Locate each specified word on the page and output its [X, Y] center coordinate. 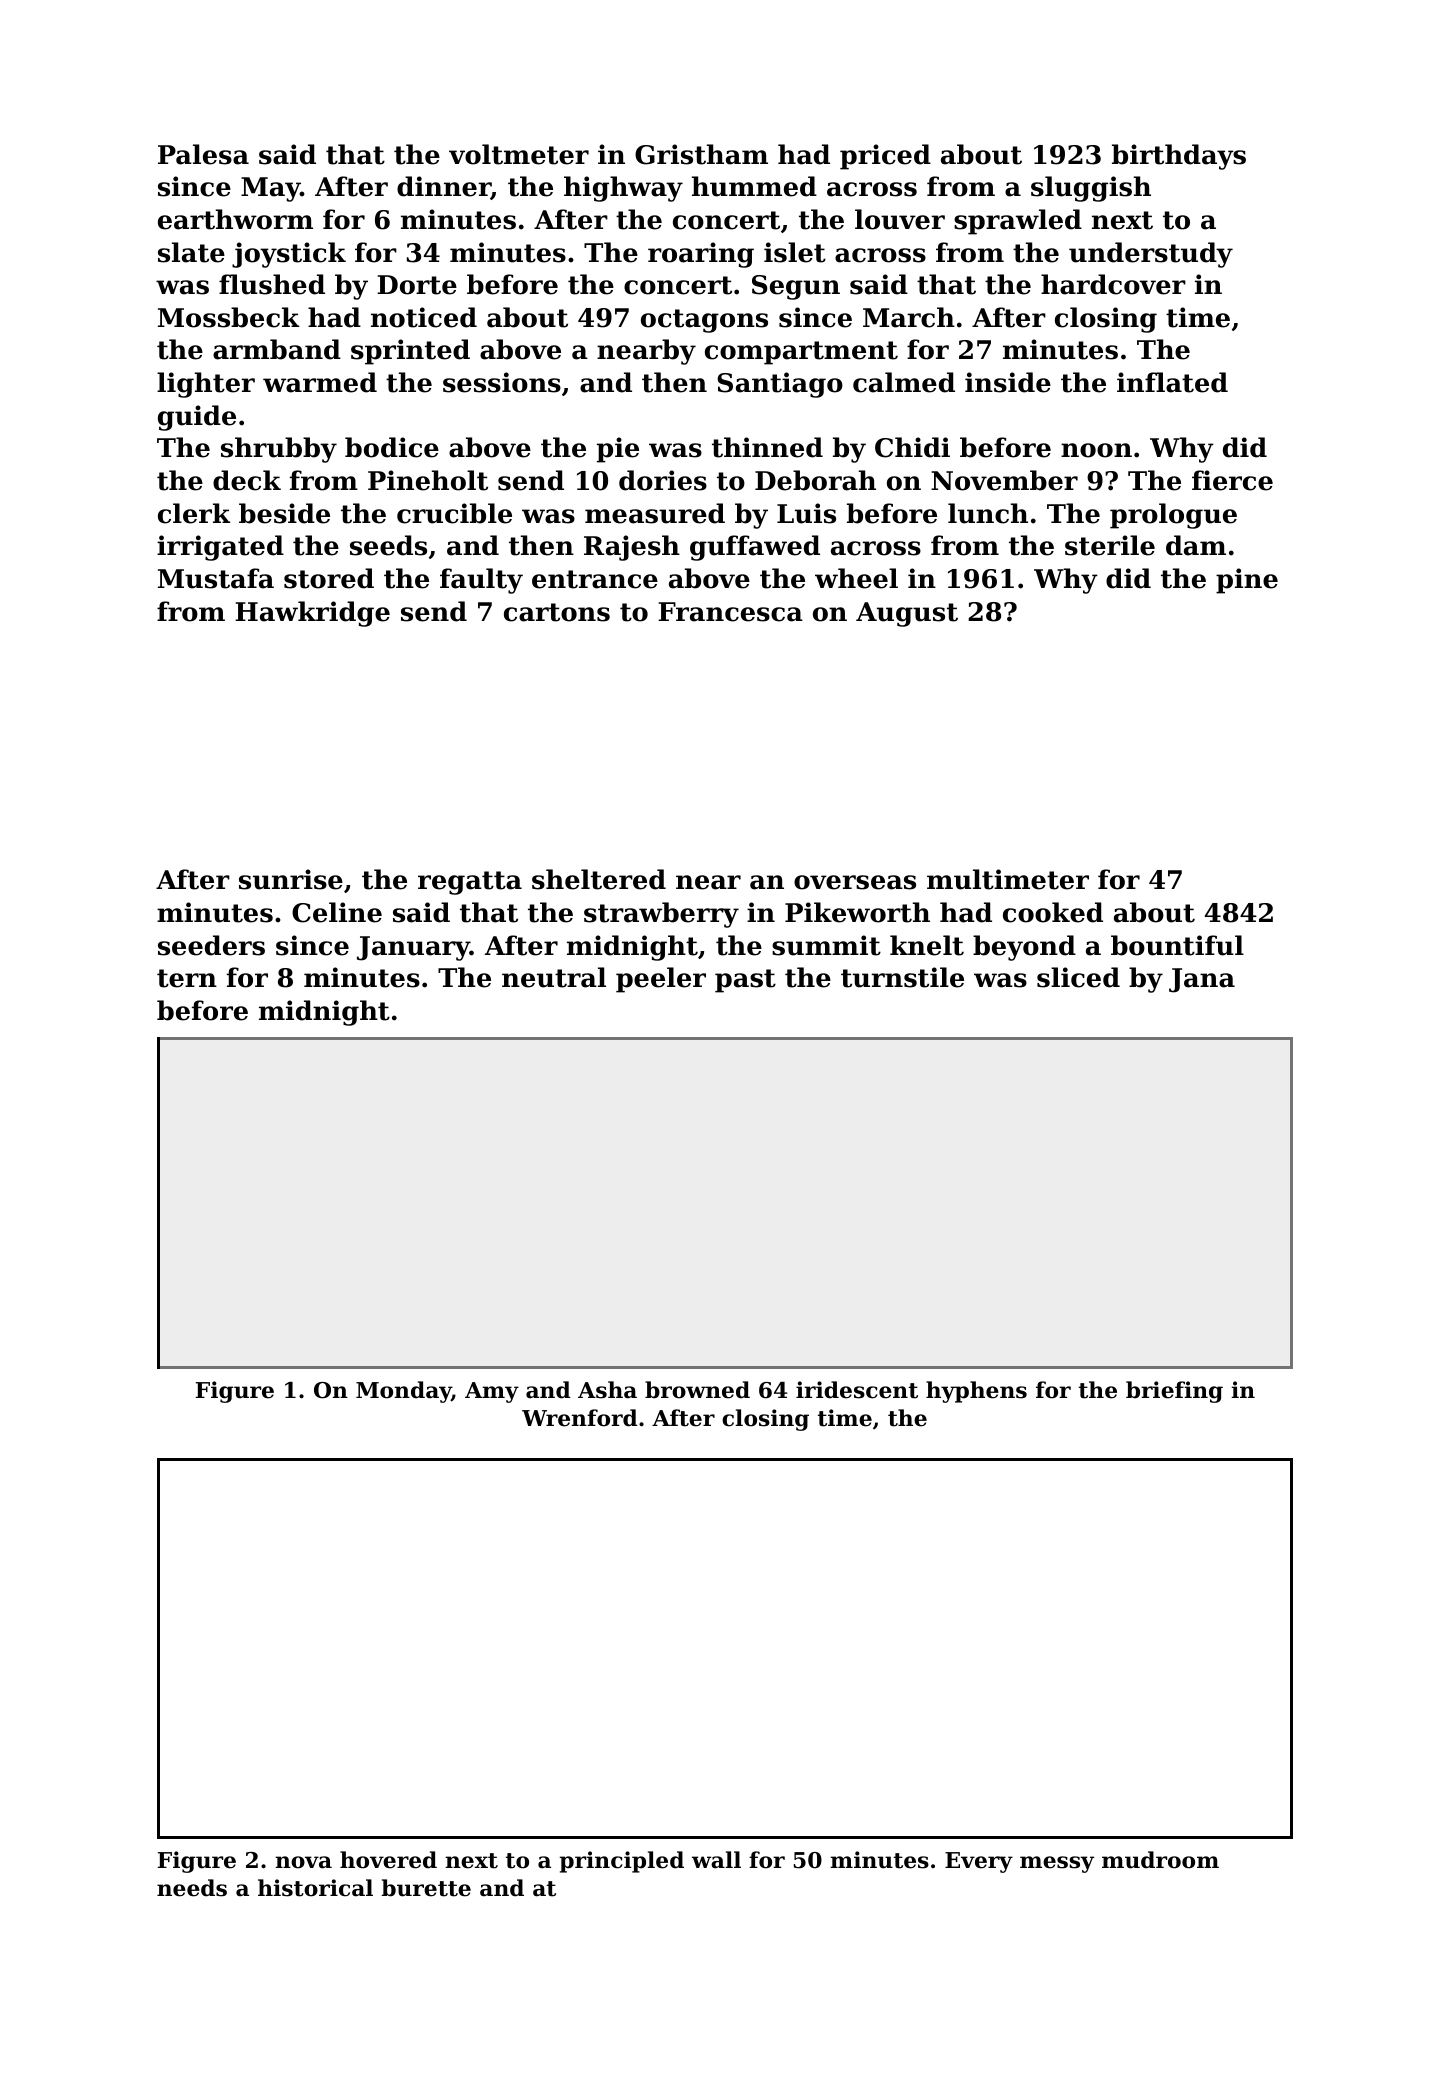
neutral [554, 977]
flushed [272, 284]
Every [979, 1862]
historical [315, 1888]
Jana [1202, 980]
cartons [557, 612]
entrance [595, 579]
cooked [1053, 912]
